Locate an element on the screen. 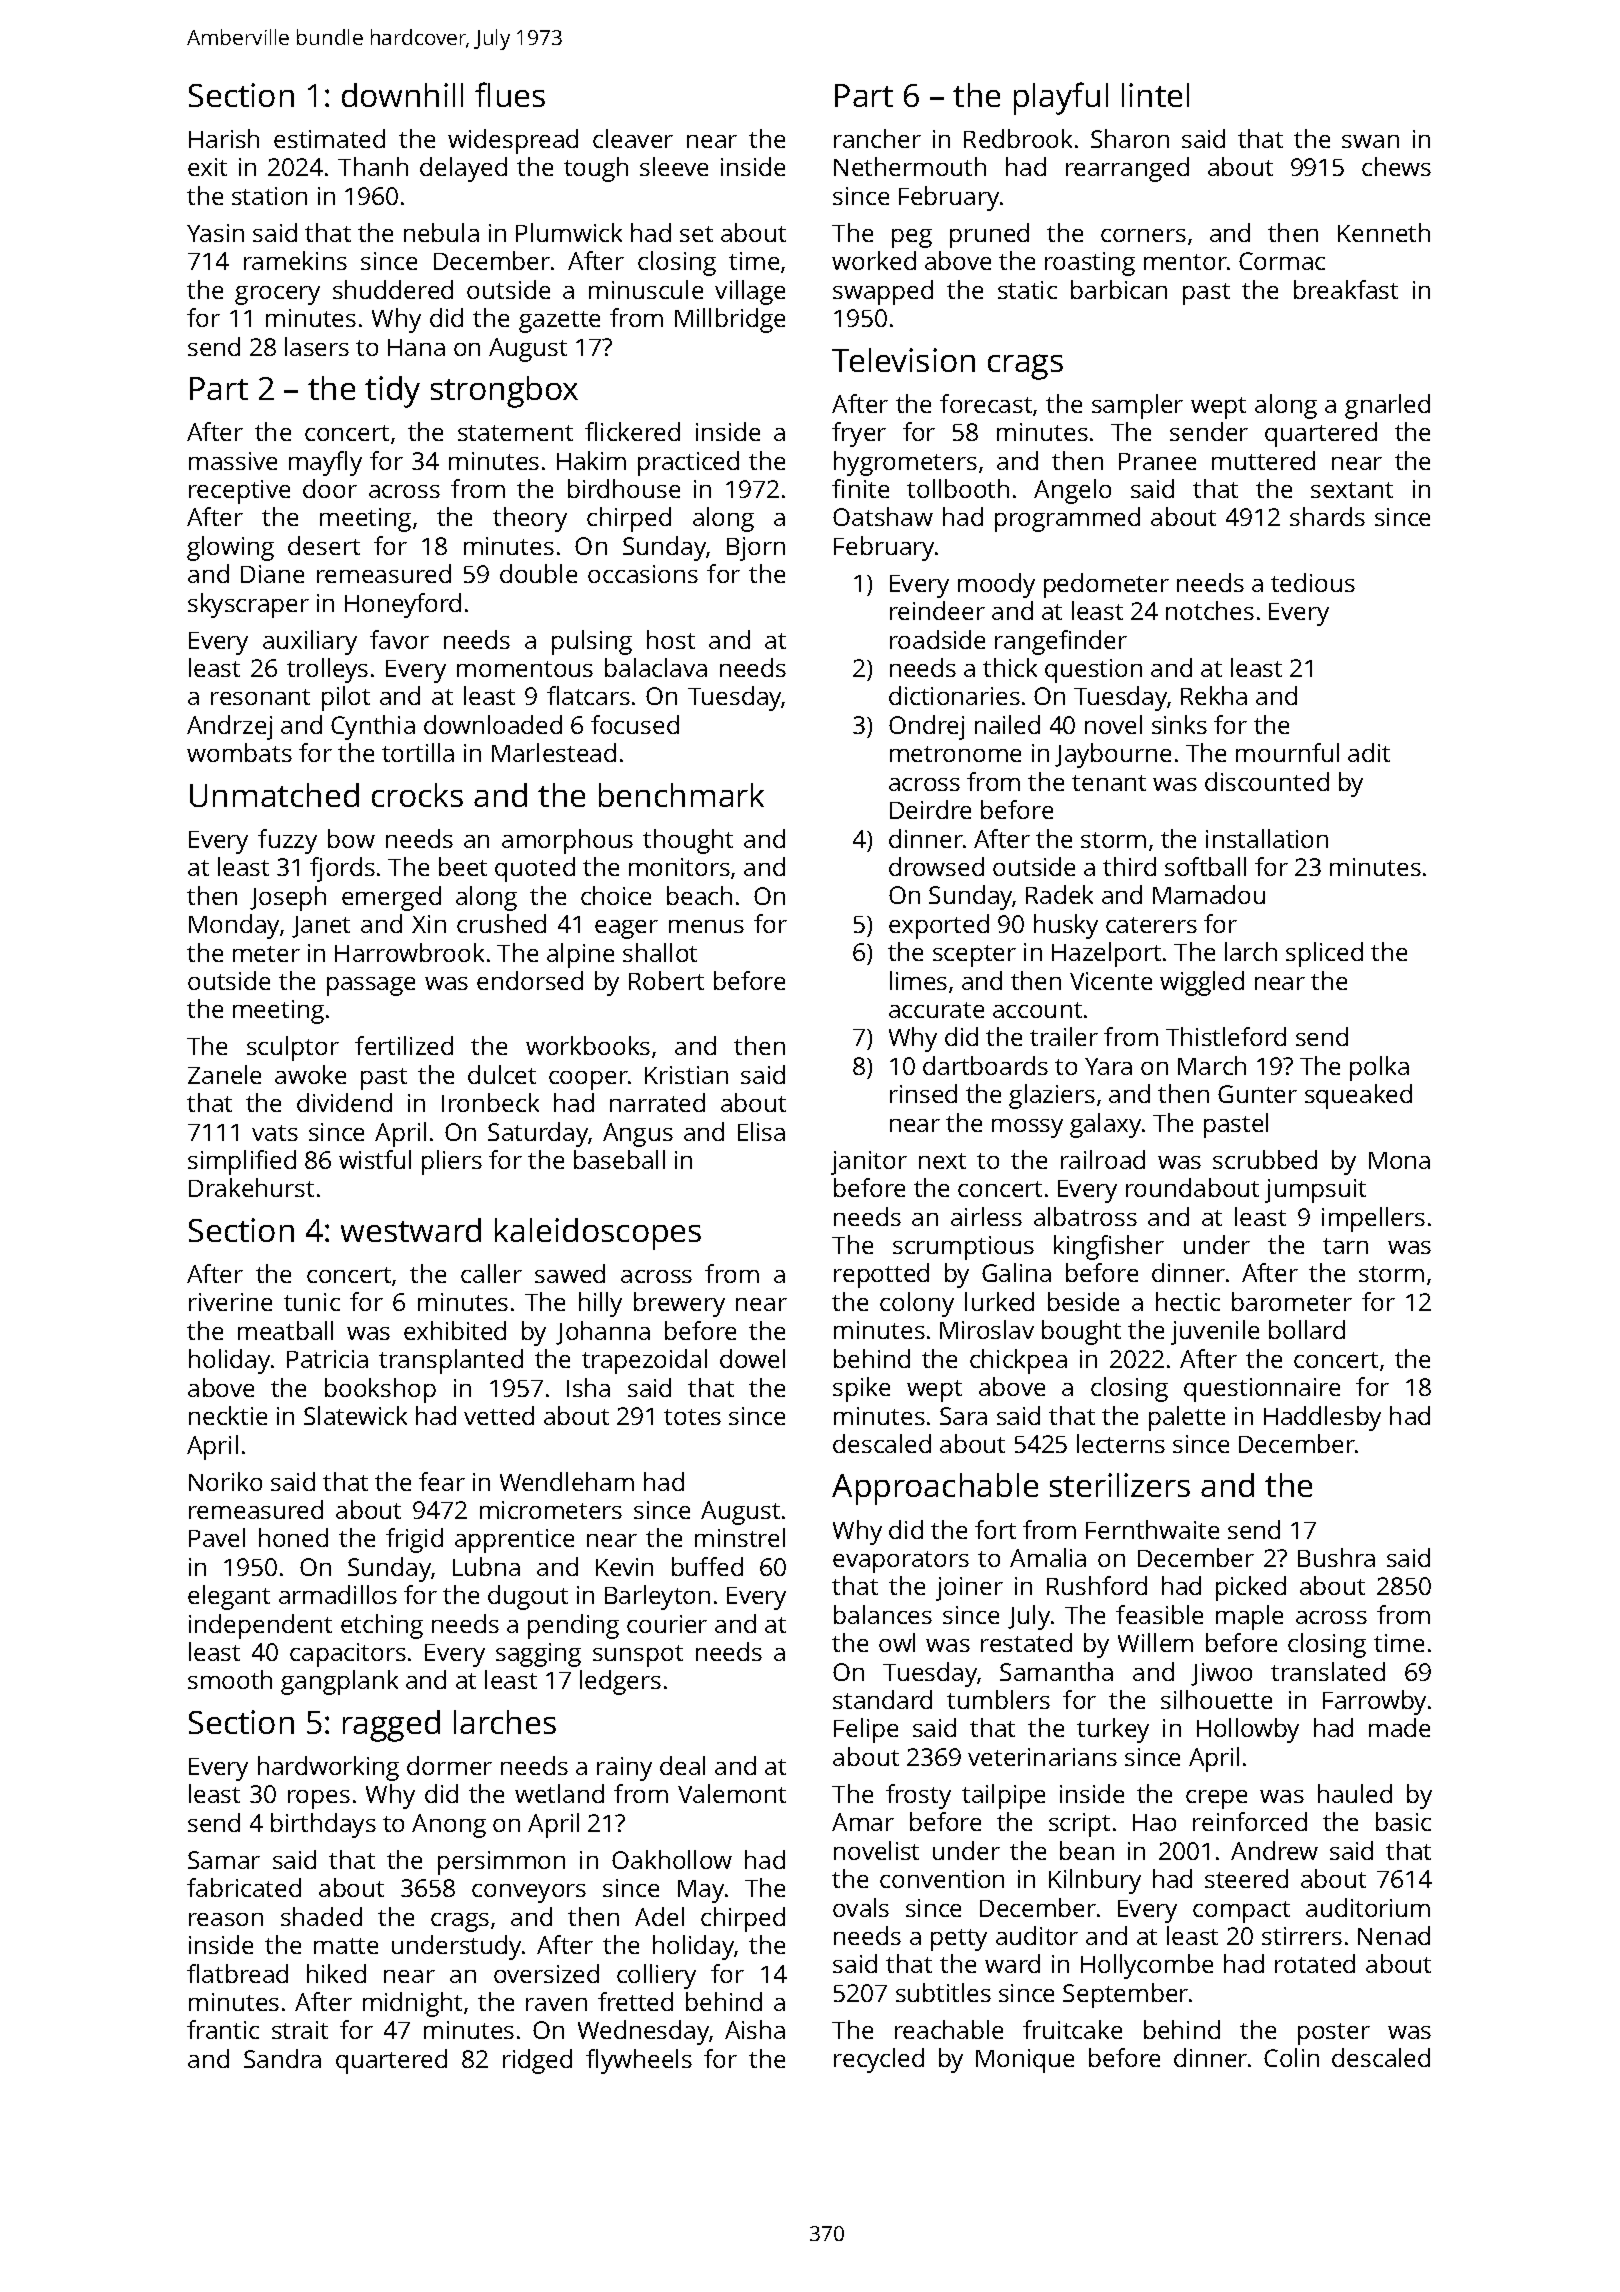  Miroslav is located at coordinates (987, 1329).
